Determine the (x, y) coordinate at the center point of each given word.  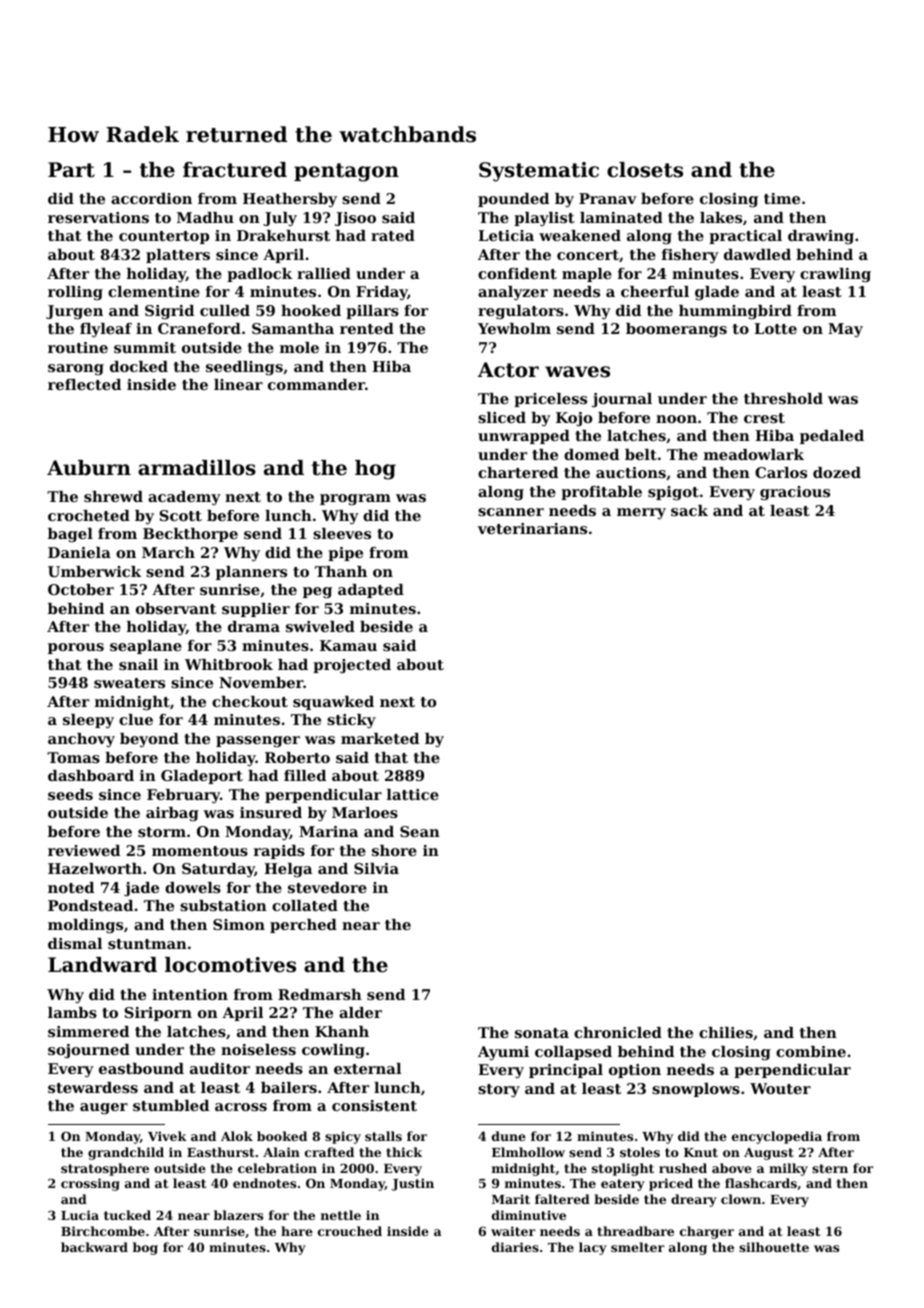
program (355, 499)
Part (71, 170)
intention (190, 994)
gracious (795, 493)
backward (94, 1247)
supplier (256, 610)
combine (811, 1051)
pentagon (346, 172)
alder (360, 1012)
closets (645, 170)
